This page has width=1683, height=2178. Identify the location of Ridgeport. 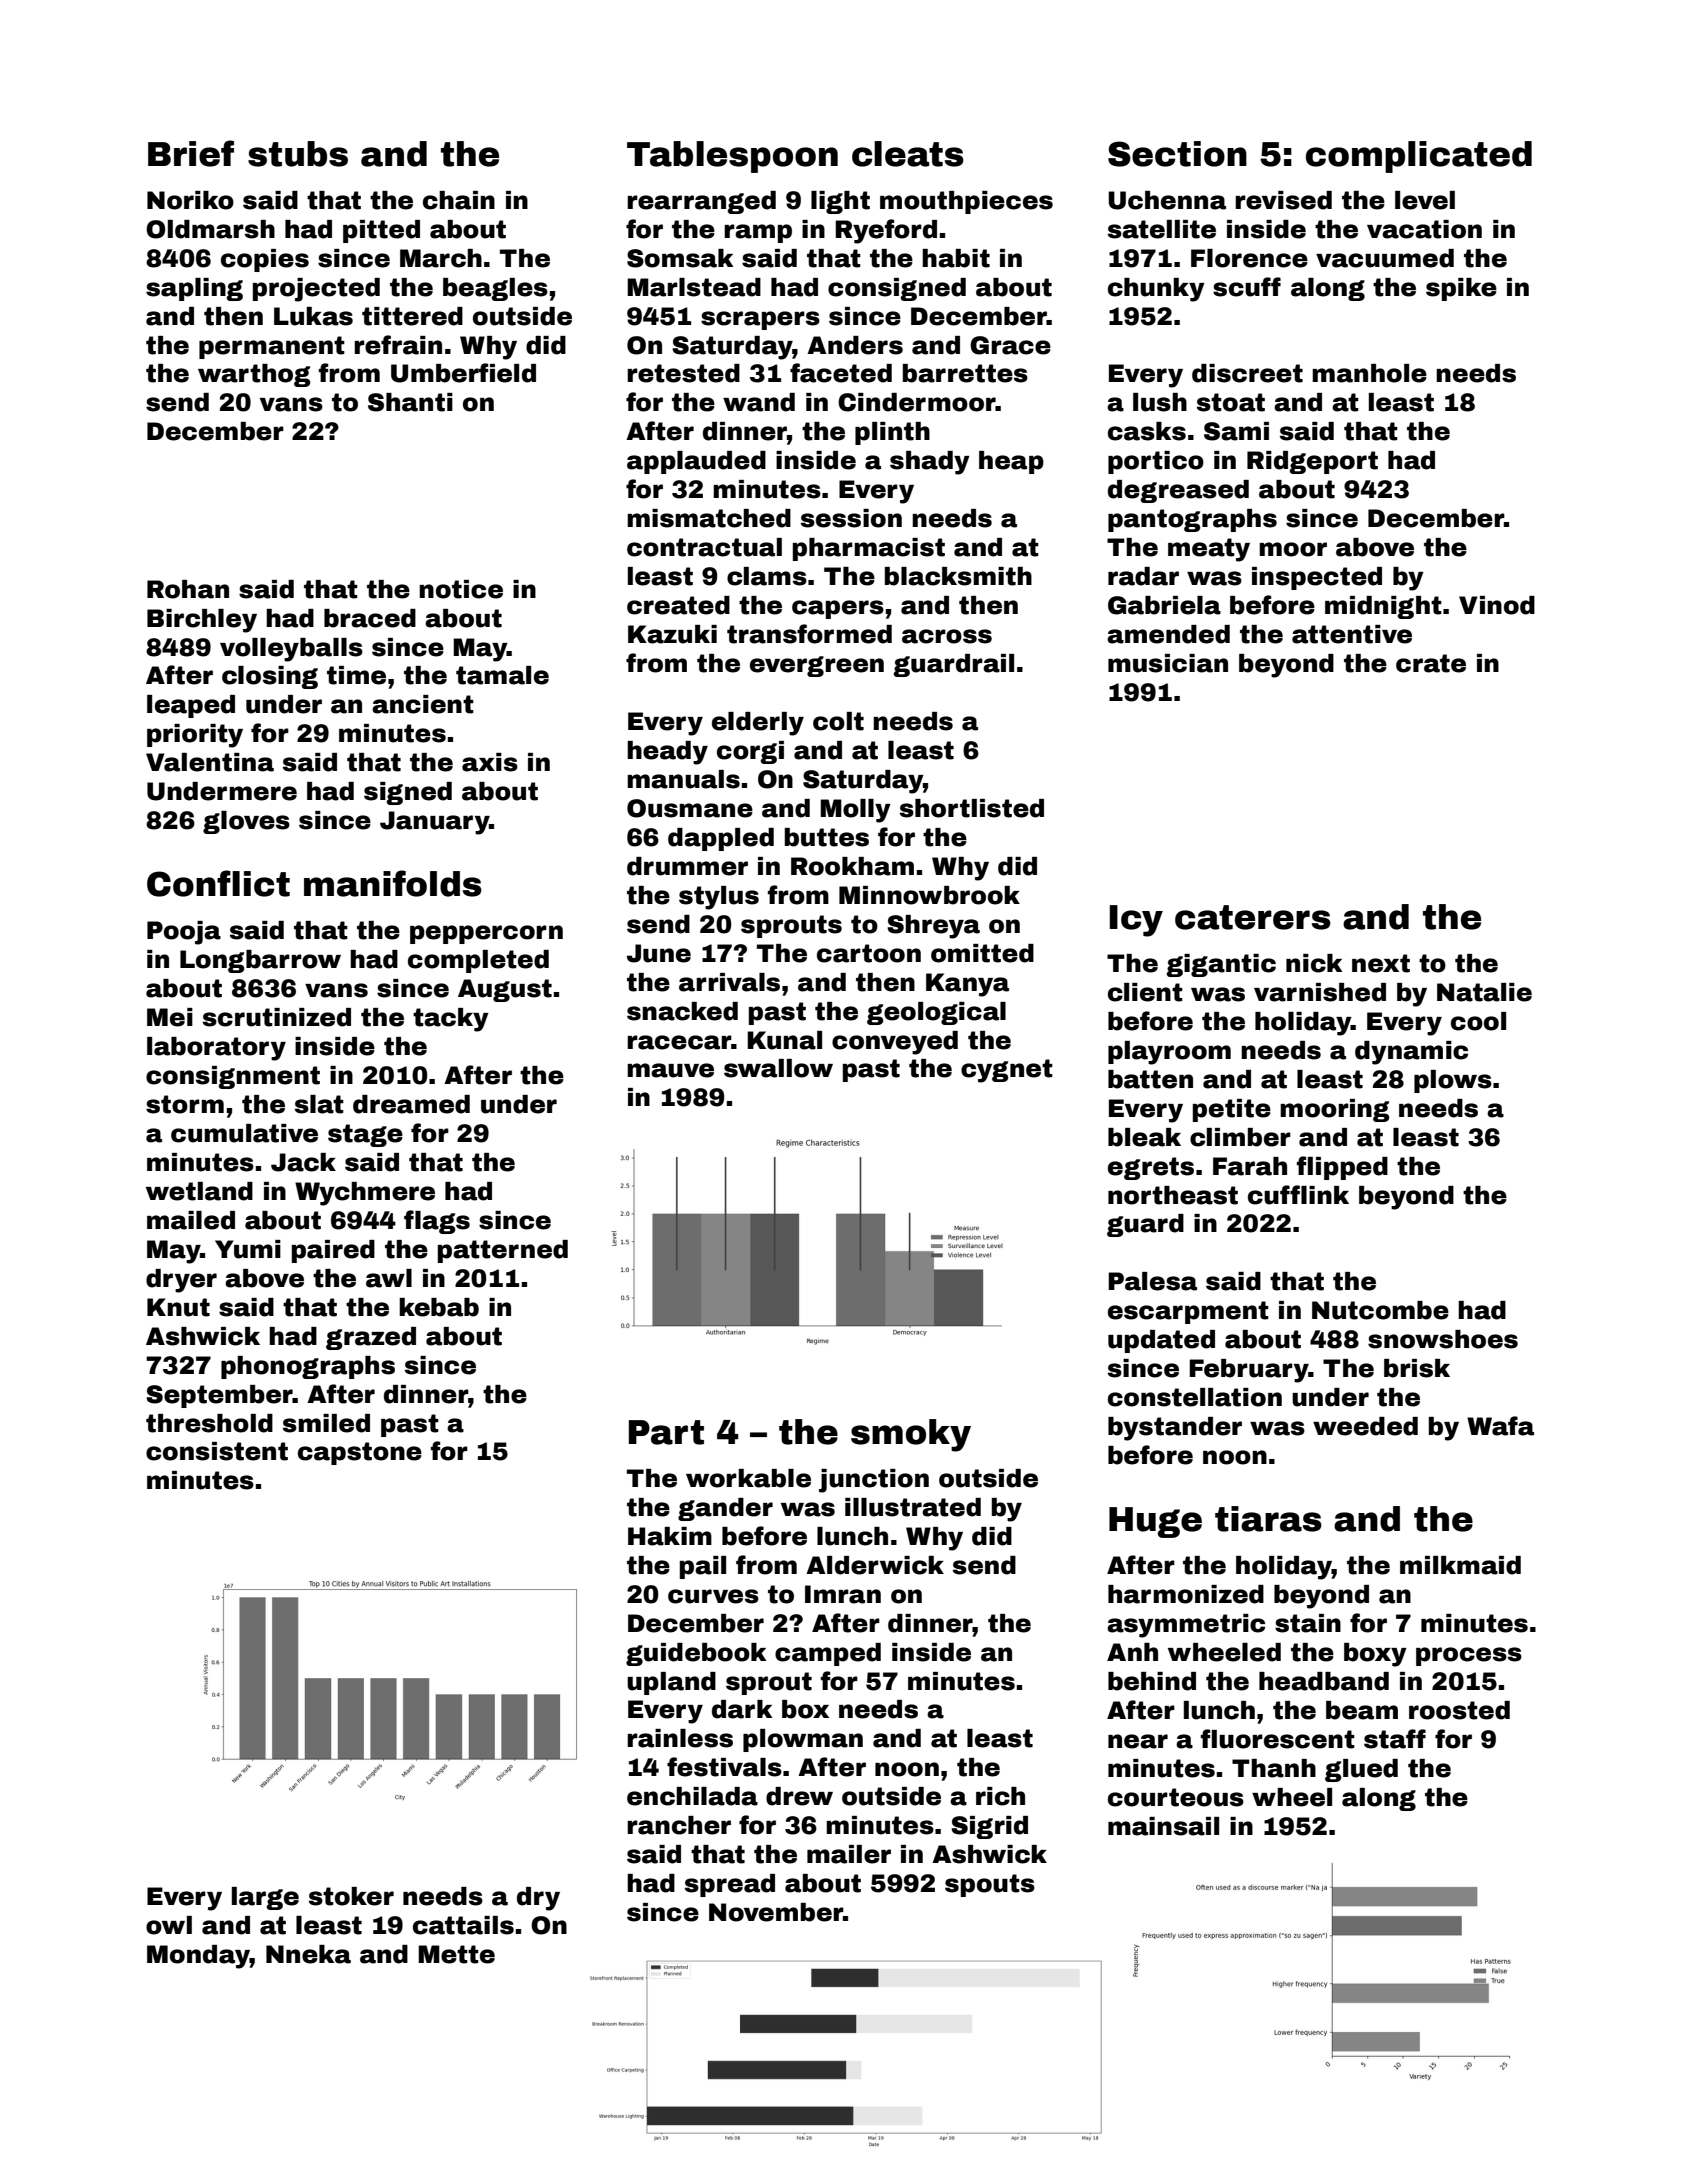
(1312, 462).
